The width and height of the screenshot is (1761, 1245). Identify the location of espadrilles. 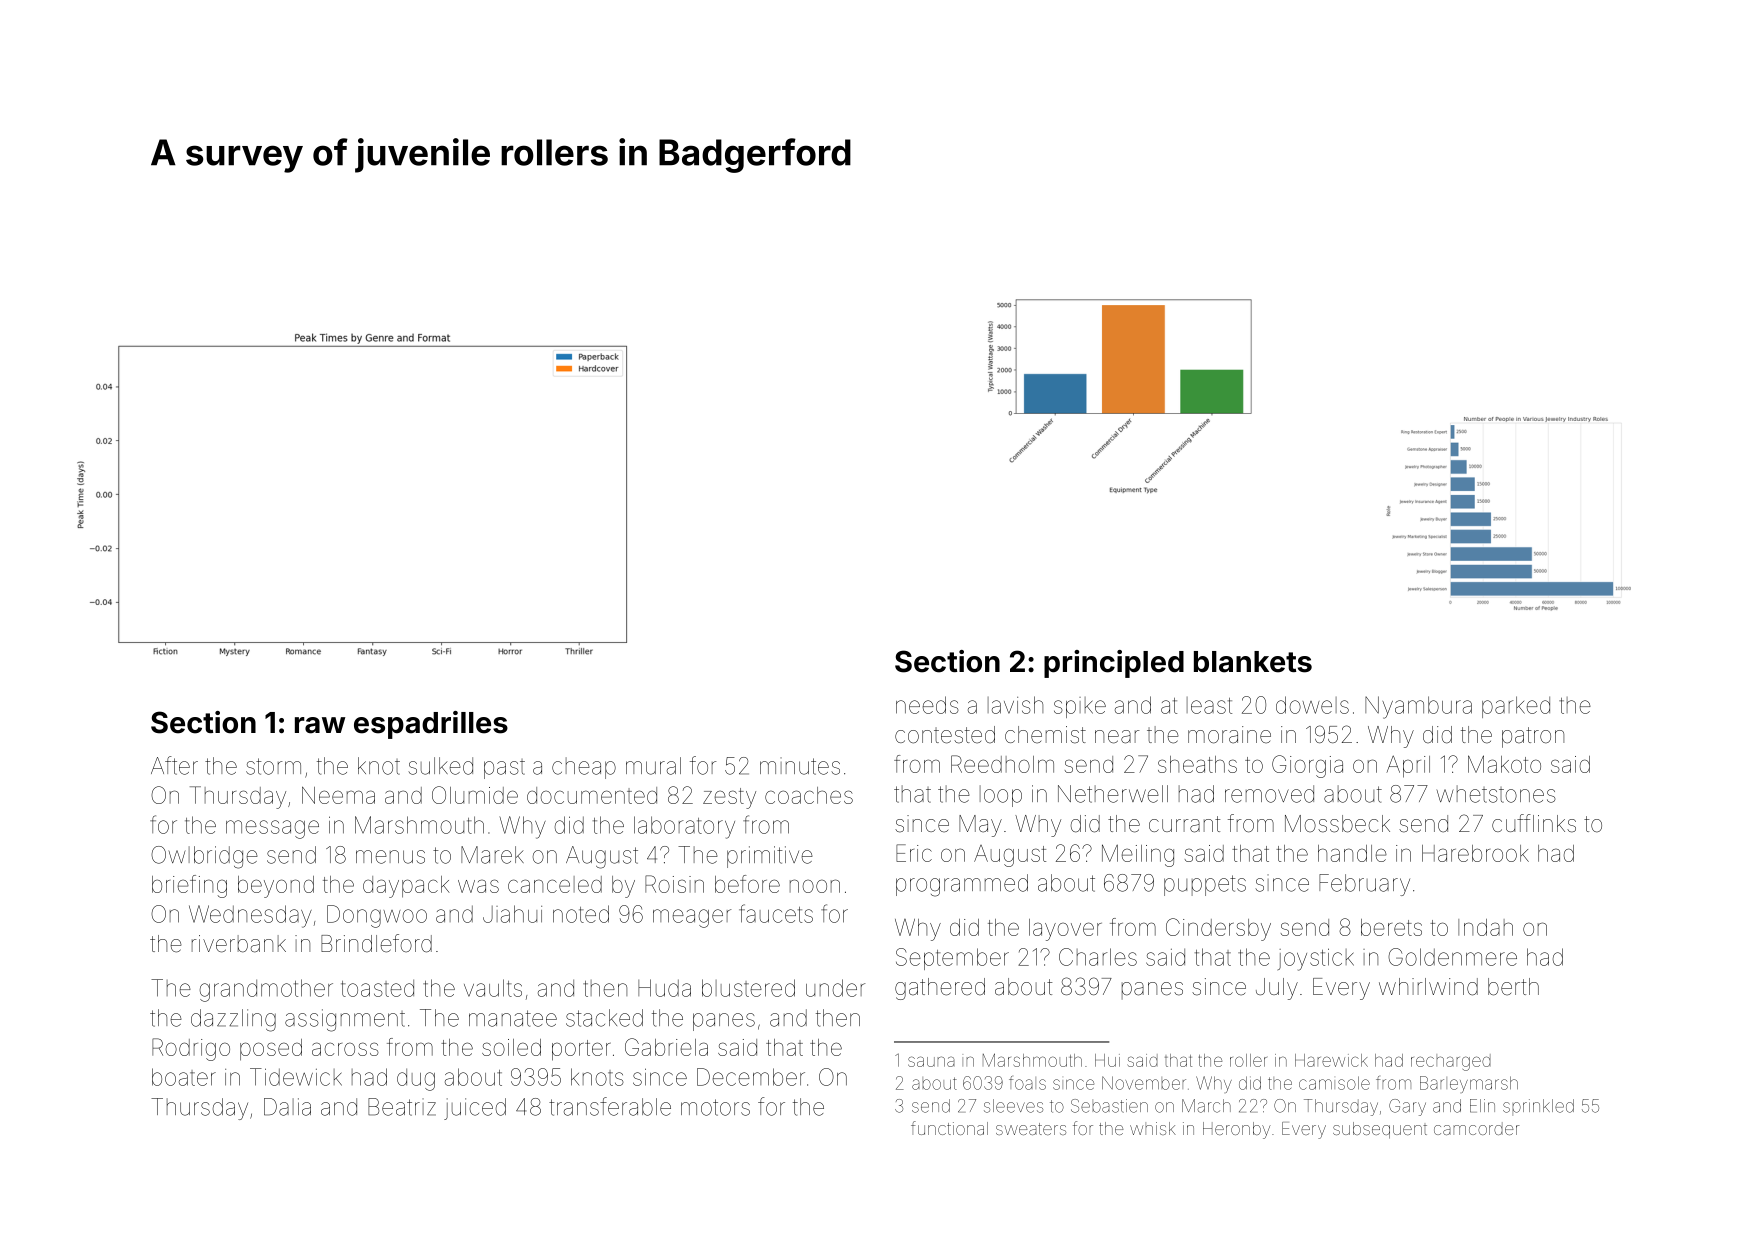
(431, 725).
